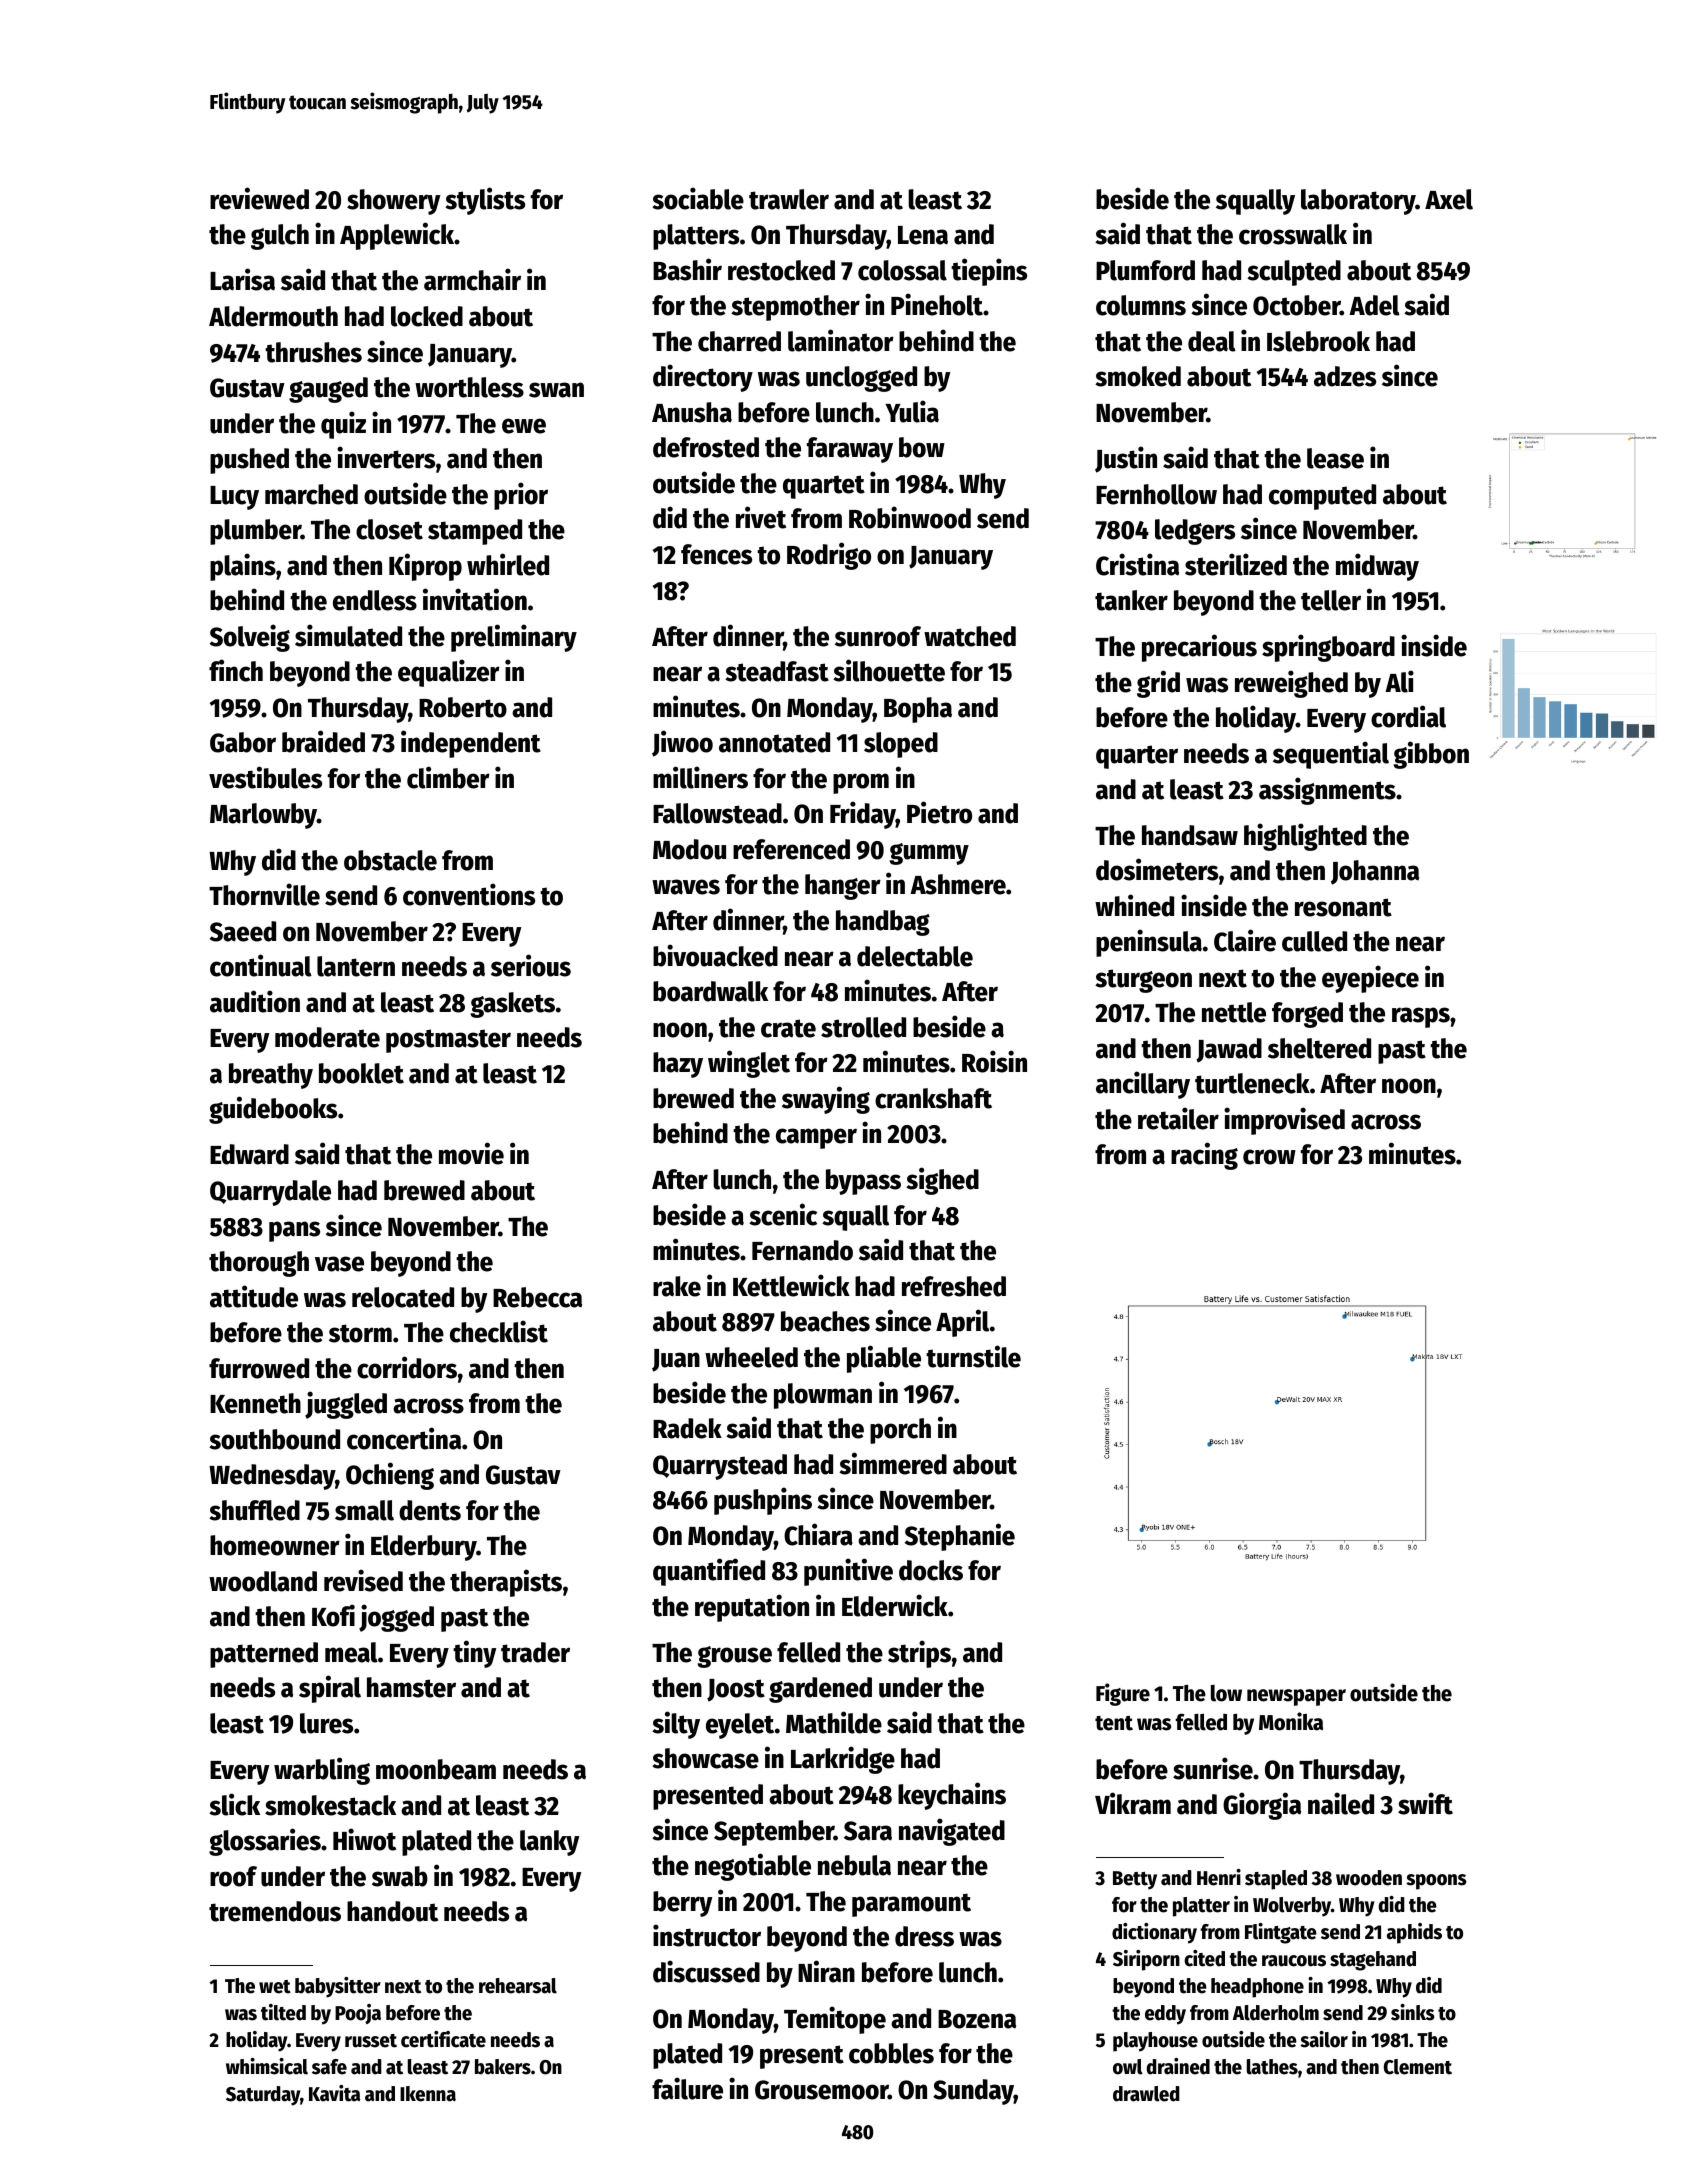 The image size is (1683, 2178). Describe the element at coordinates (687, 1428) in the screenshot. I see `Radek` at that location.
